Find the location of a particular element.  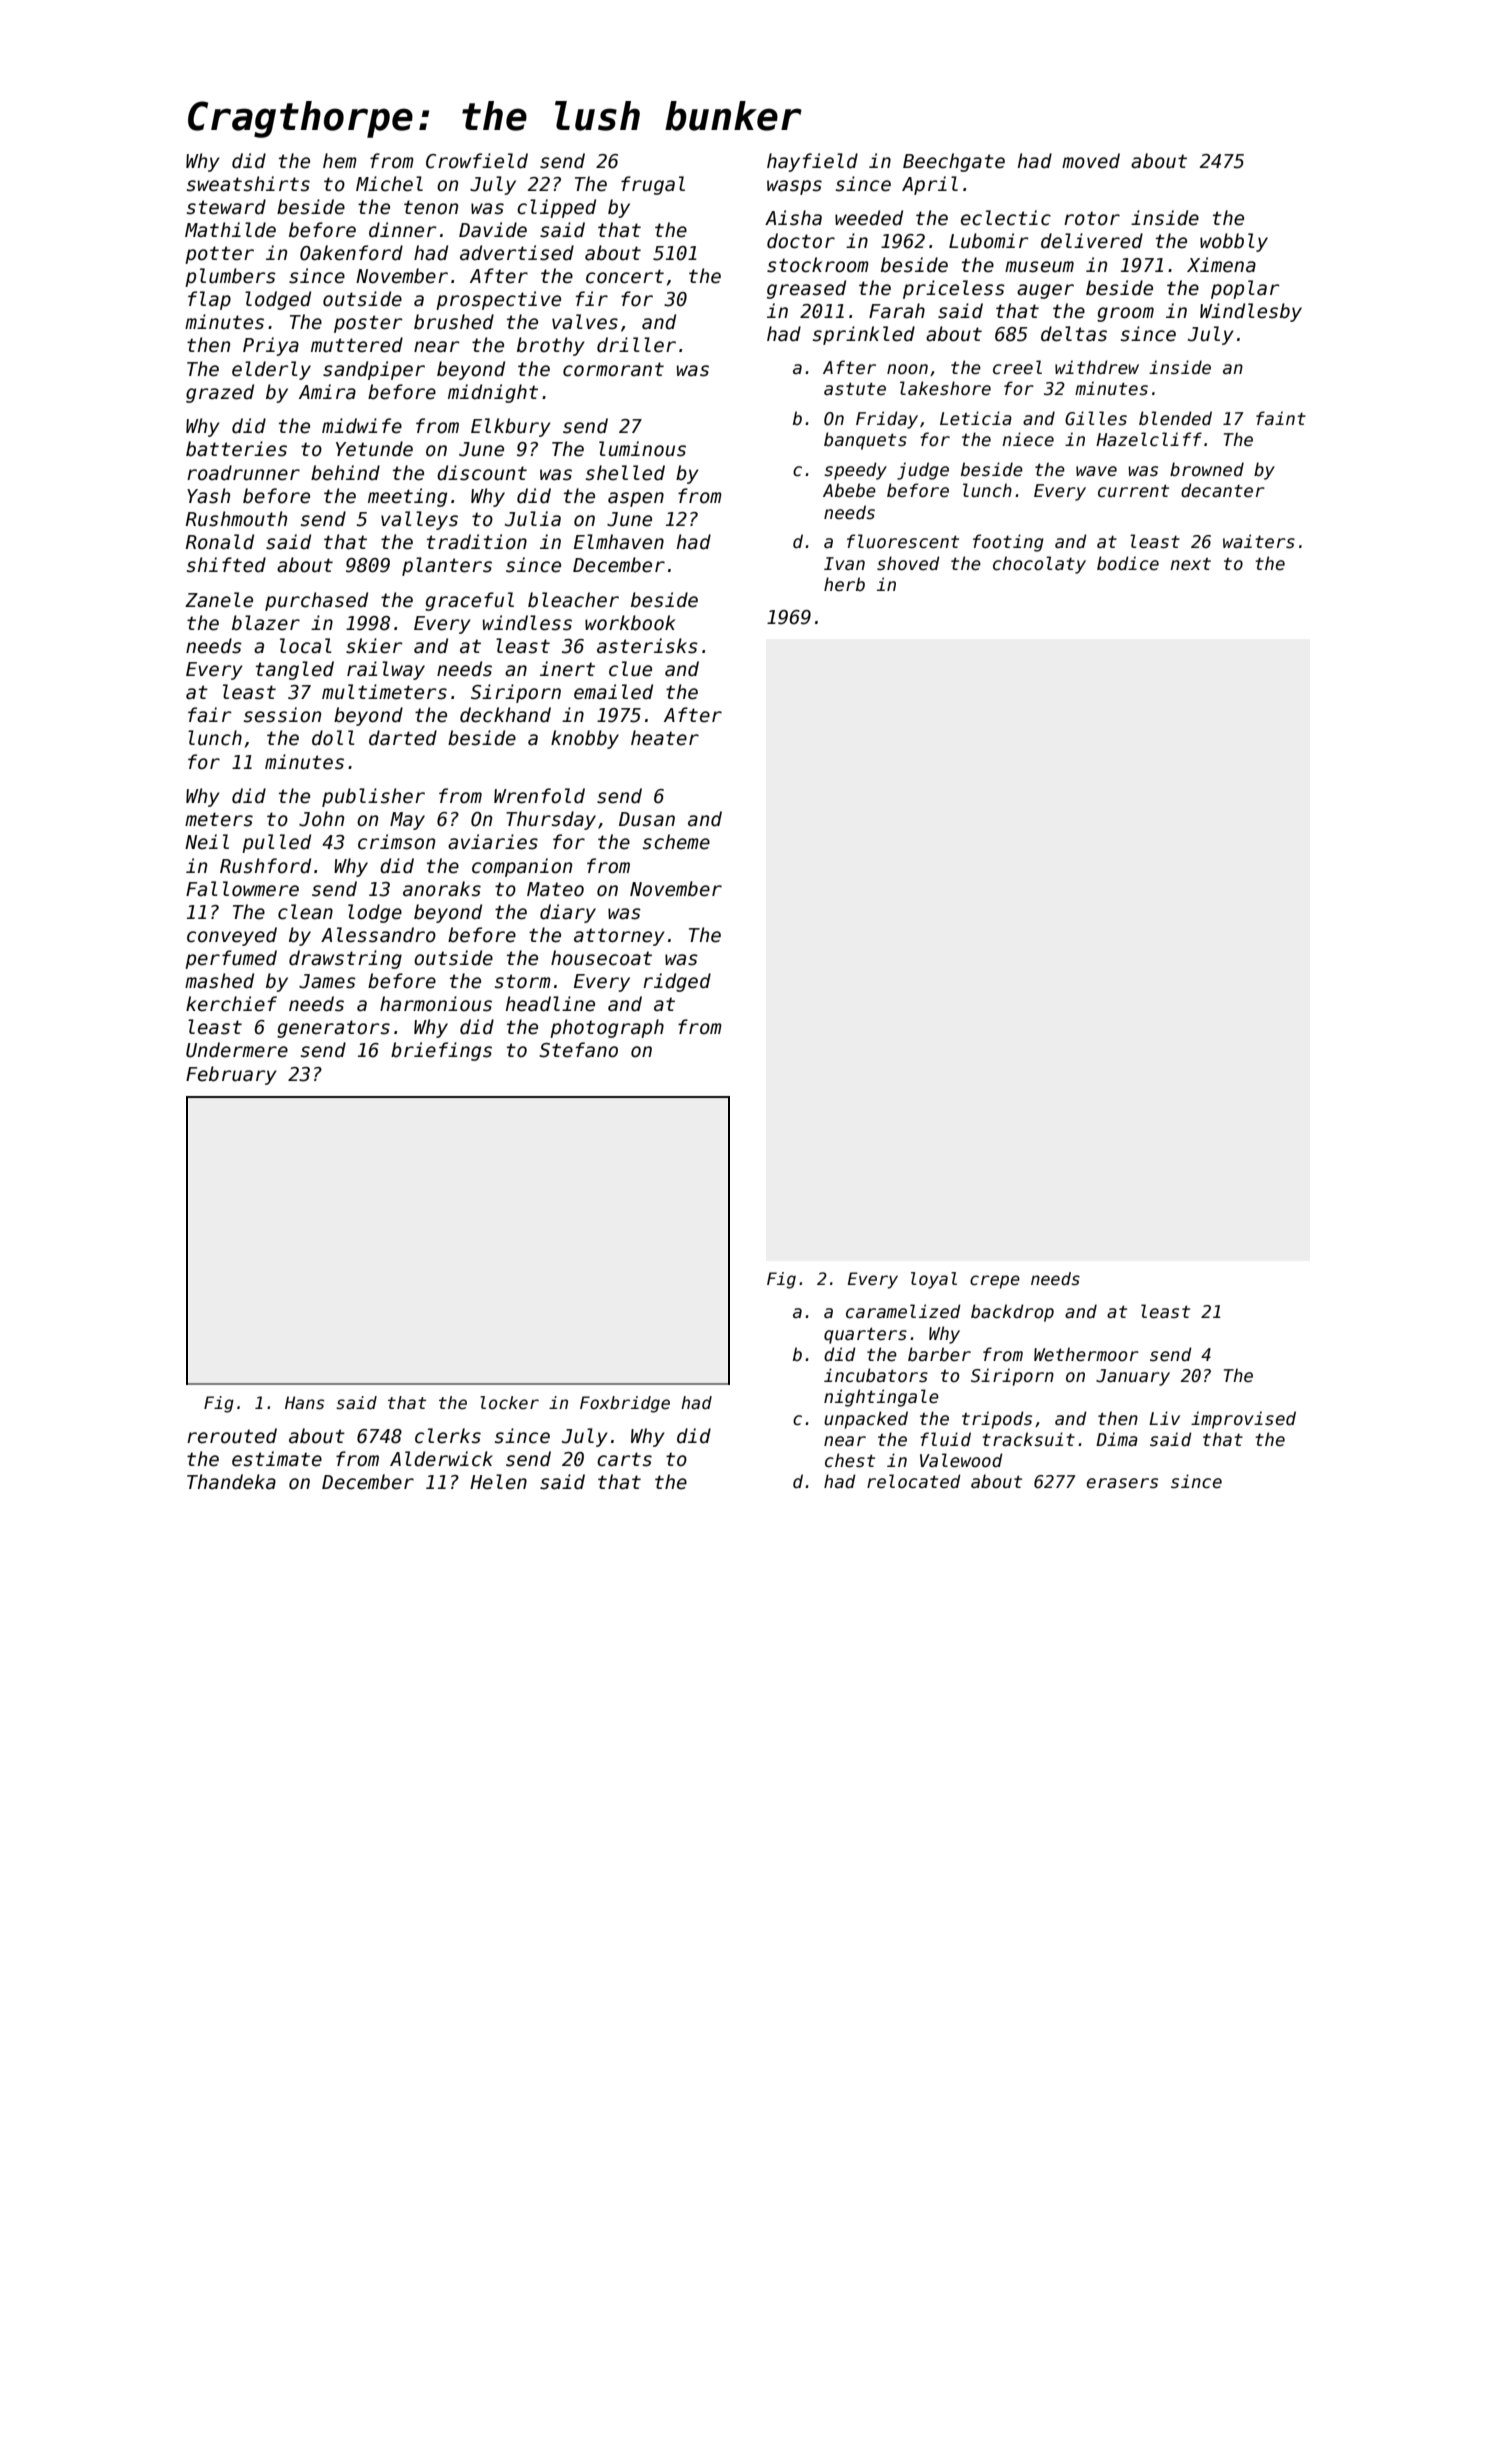

brushed is located at coordinates (454, 322).
